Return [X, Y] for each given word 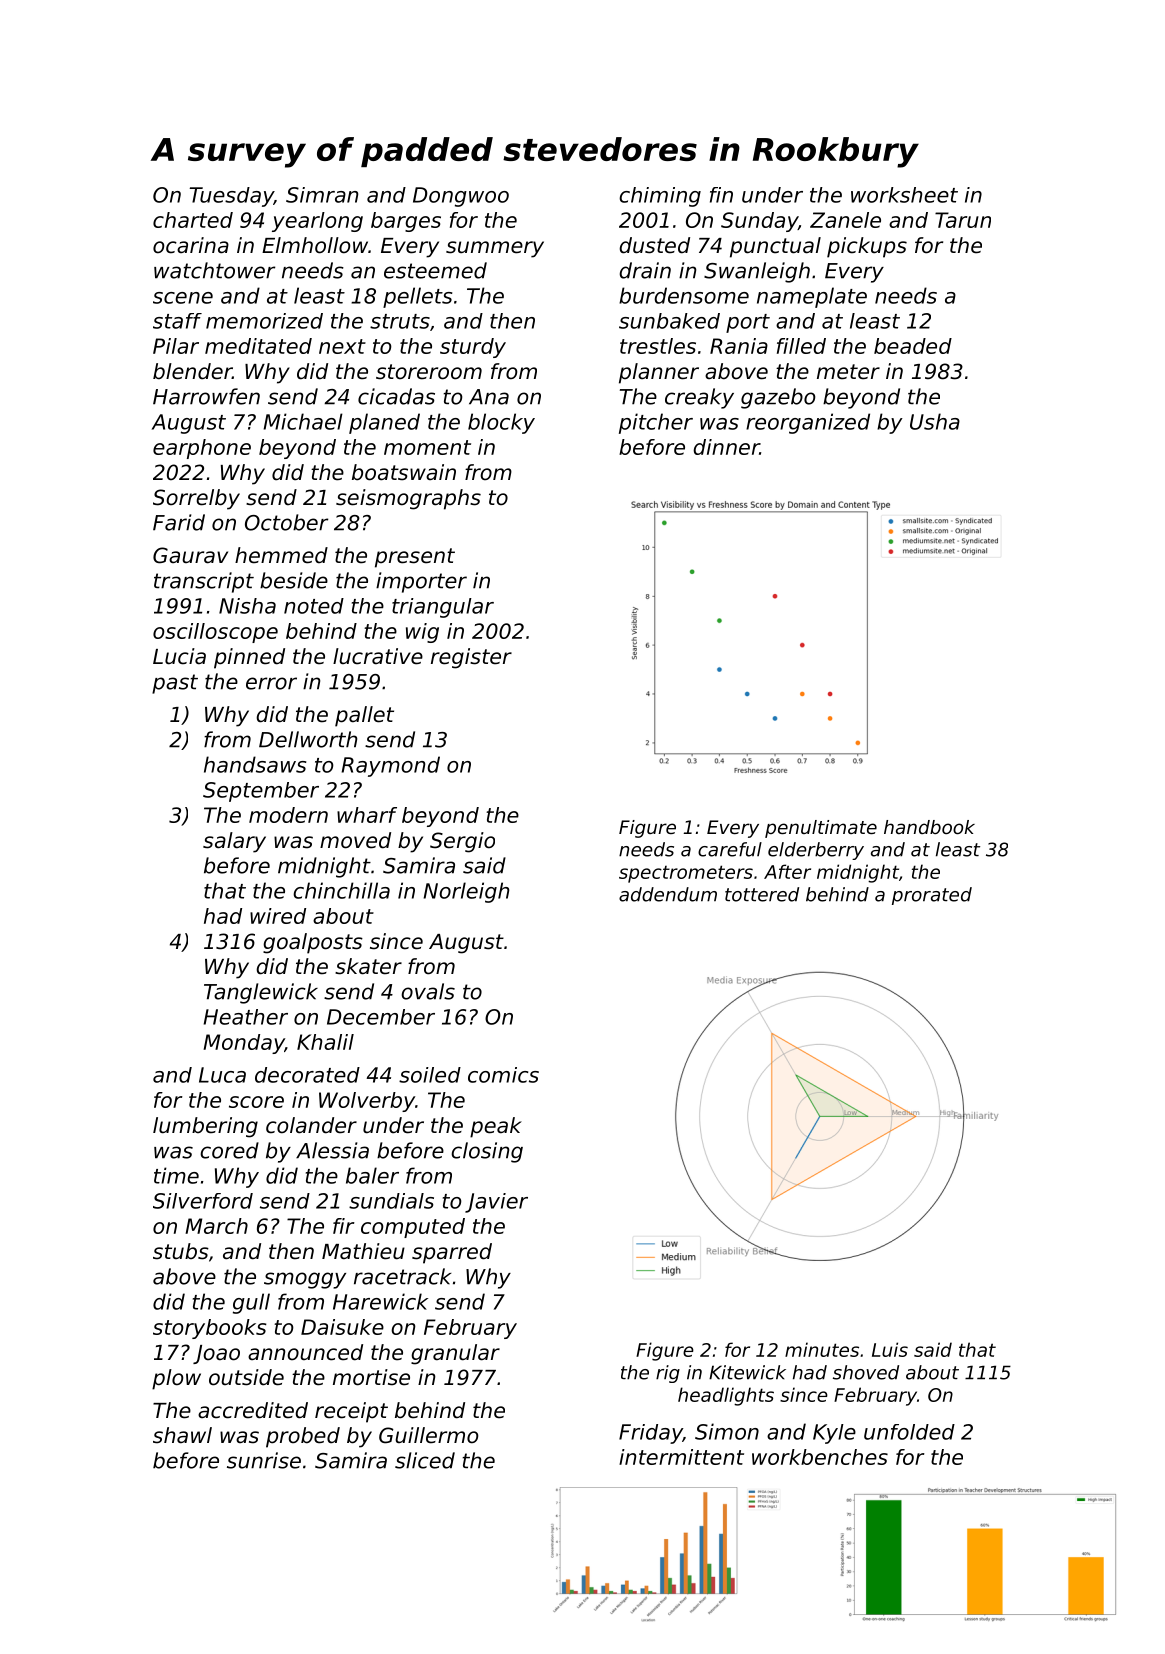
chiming [660, 197]
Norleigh [466, 892]
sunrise [264, 1460]
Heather [246, 1017]
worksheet [904, 195]
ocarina [191, 245]
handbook [929, 827]
